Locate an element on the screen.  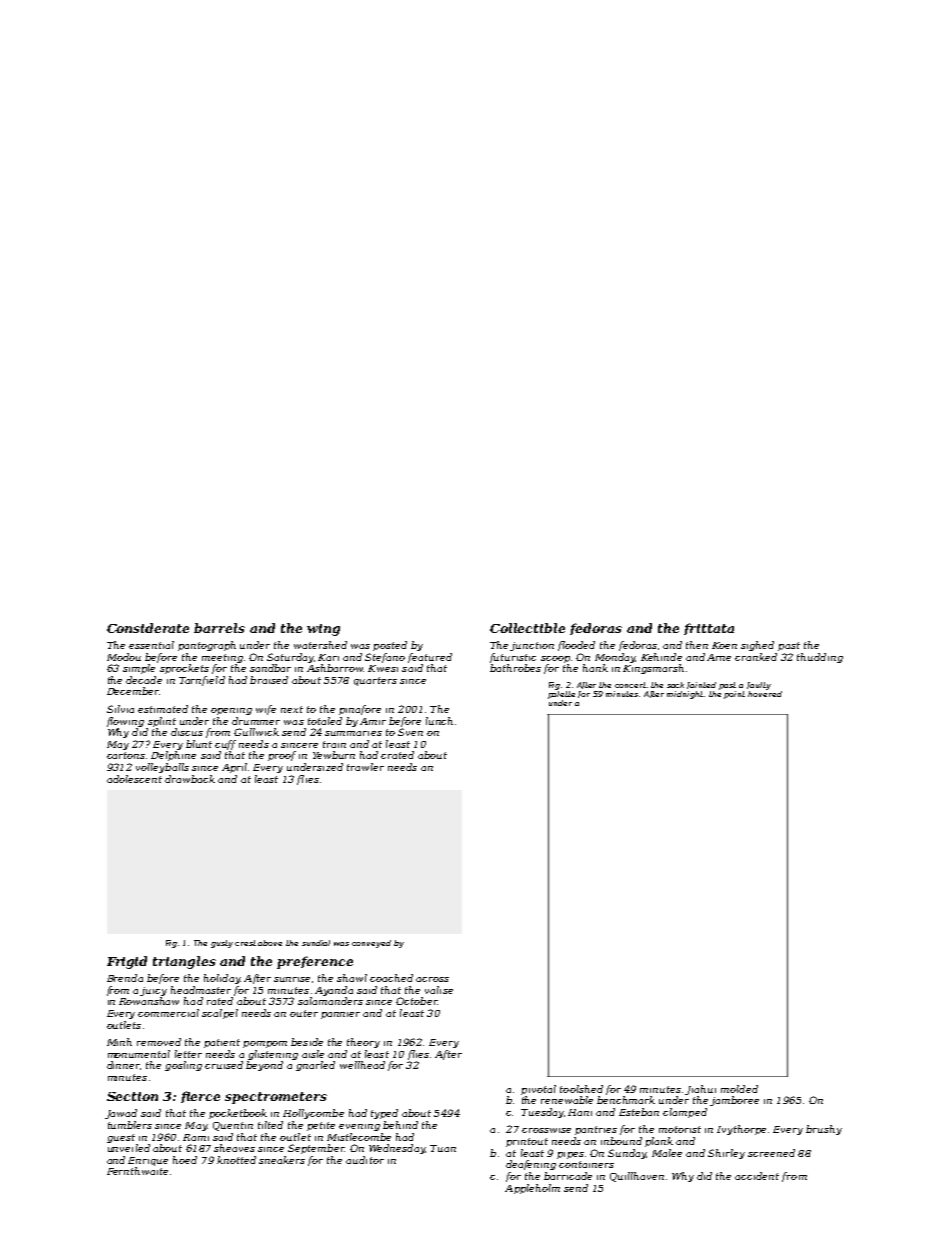
posted is located at coordinates (390, 646).
